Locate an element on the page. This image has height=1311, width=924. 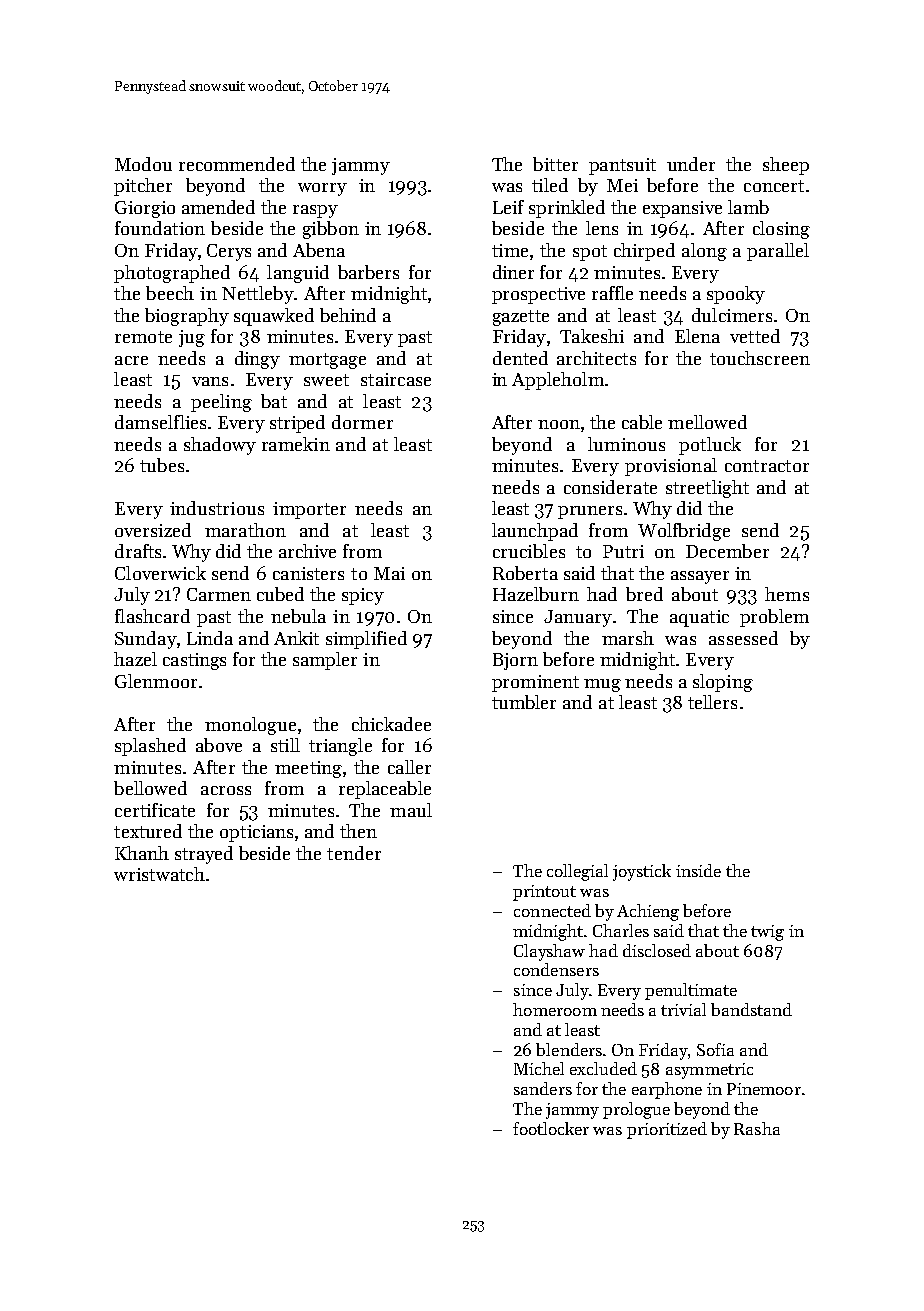
sanders is located at coordinates (543, 1088).
